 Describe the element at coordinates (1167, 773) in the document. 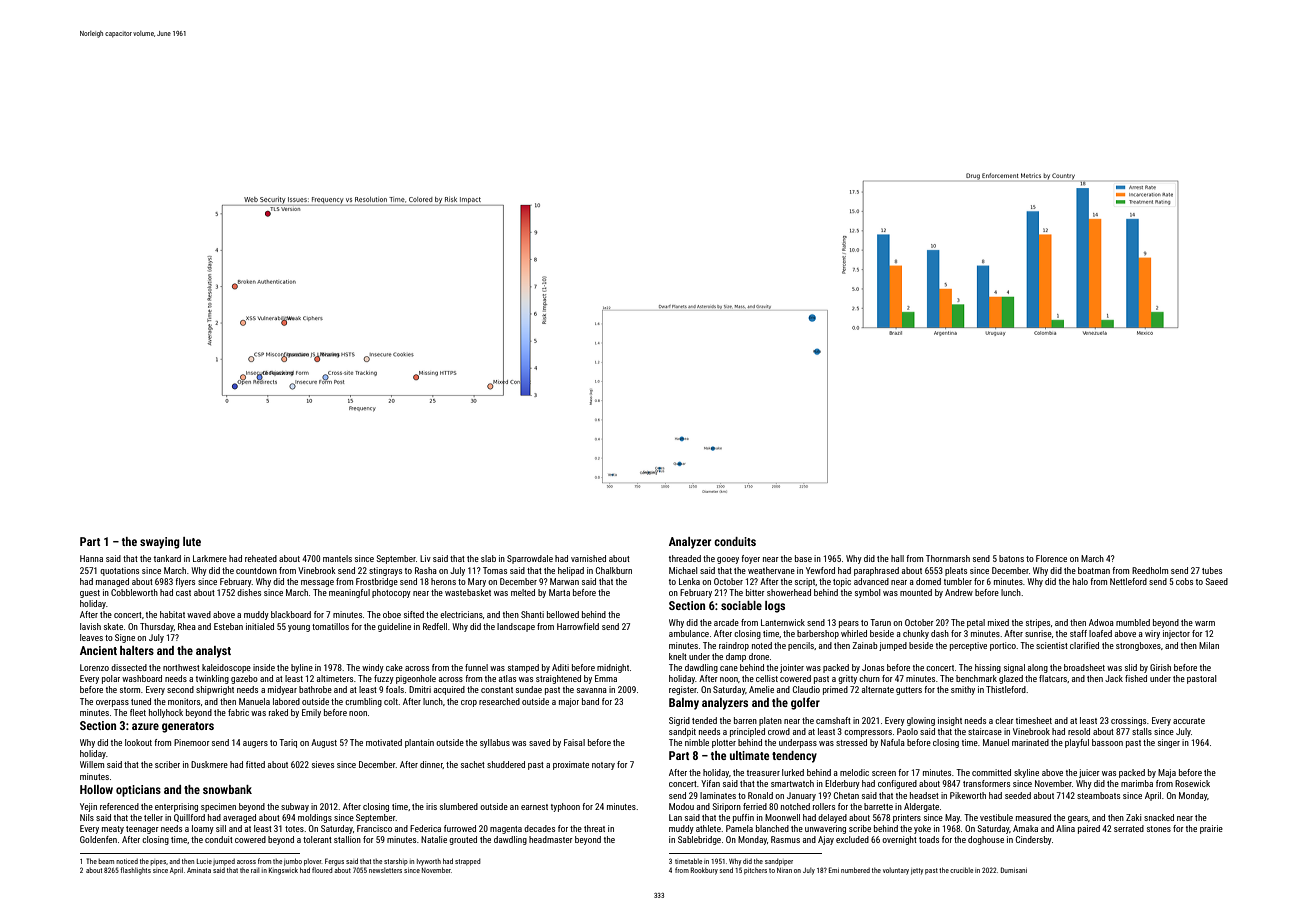

I see `Maja` at that location.
